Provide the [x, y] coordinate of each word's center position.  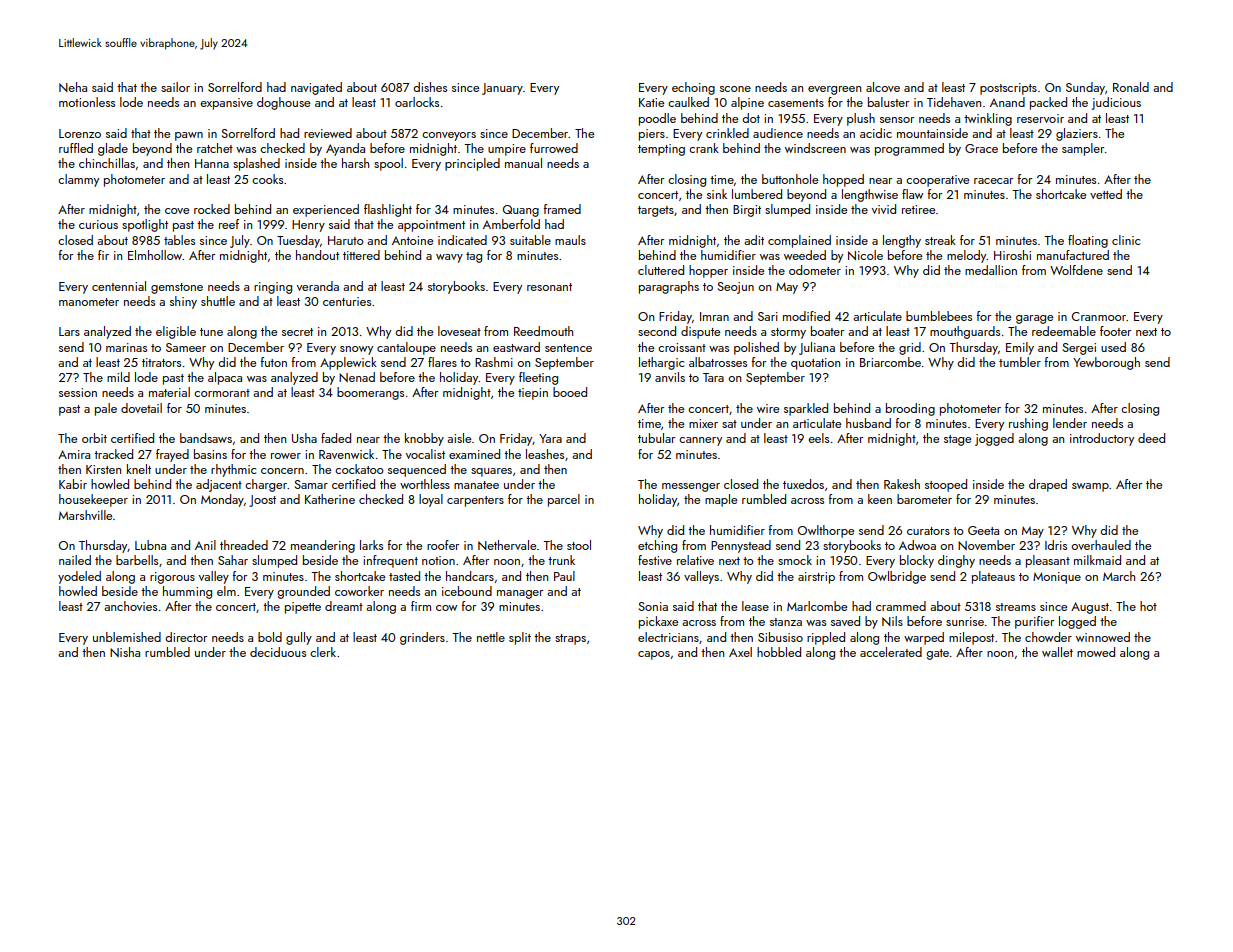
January [502, 89]
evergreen [834, 90]
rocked [212, 209]
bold [270, 637]
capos [654, 655]
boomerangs [370, 393]
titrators [161, 362]
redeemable [1064, 331]
